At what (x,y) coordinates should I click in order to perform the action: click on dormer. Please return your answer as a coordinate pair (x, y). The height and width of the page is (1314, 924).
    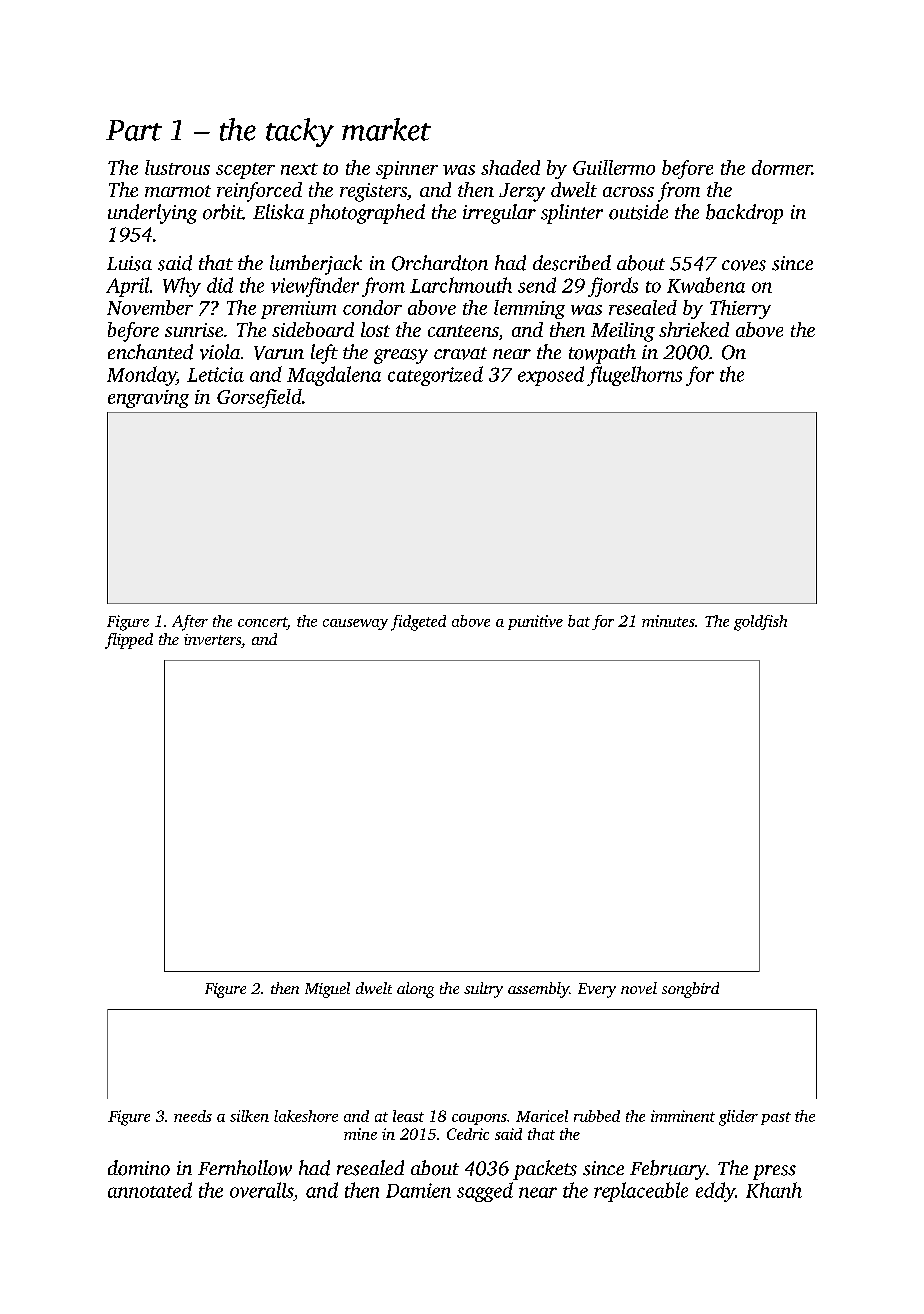
    Looking at the image, I should click on (782, 167).
